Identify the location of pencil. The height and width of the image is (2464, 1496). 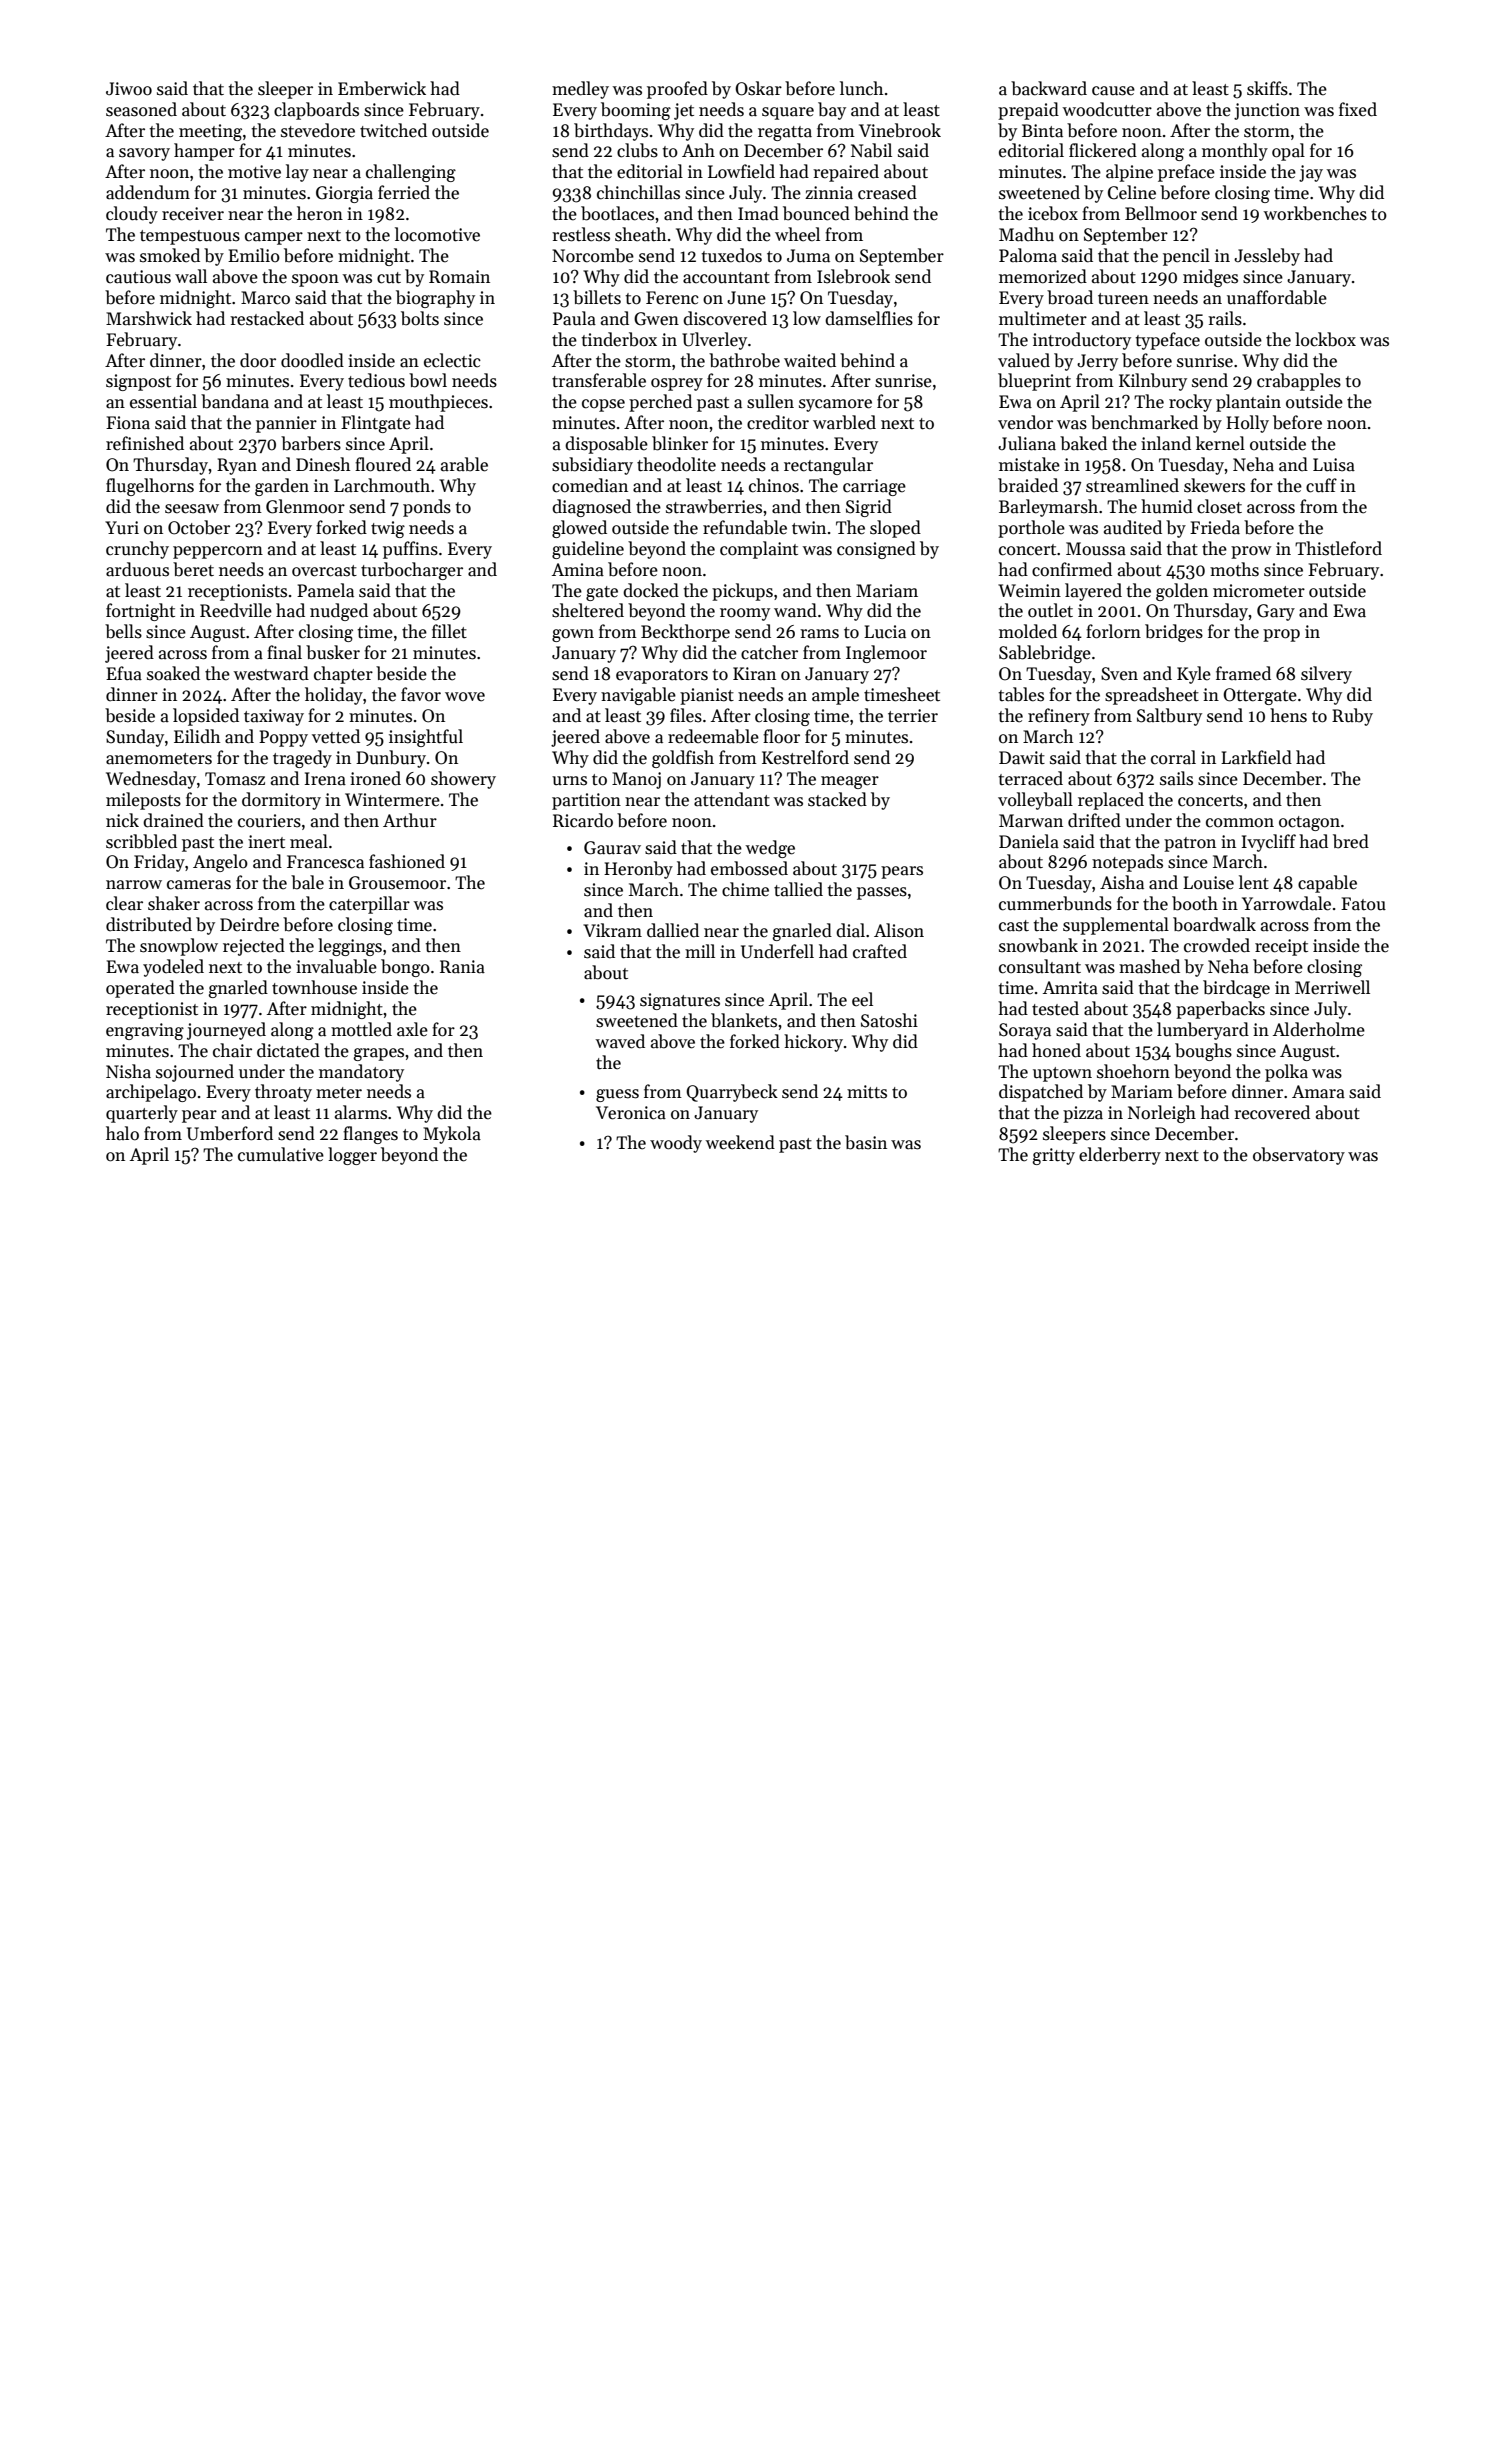
(1186, 257).
